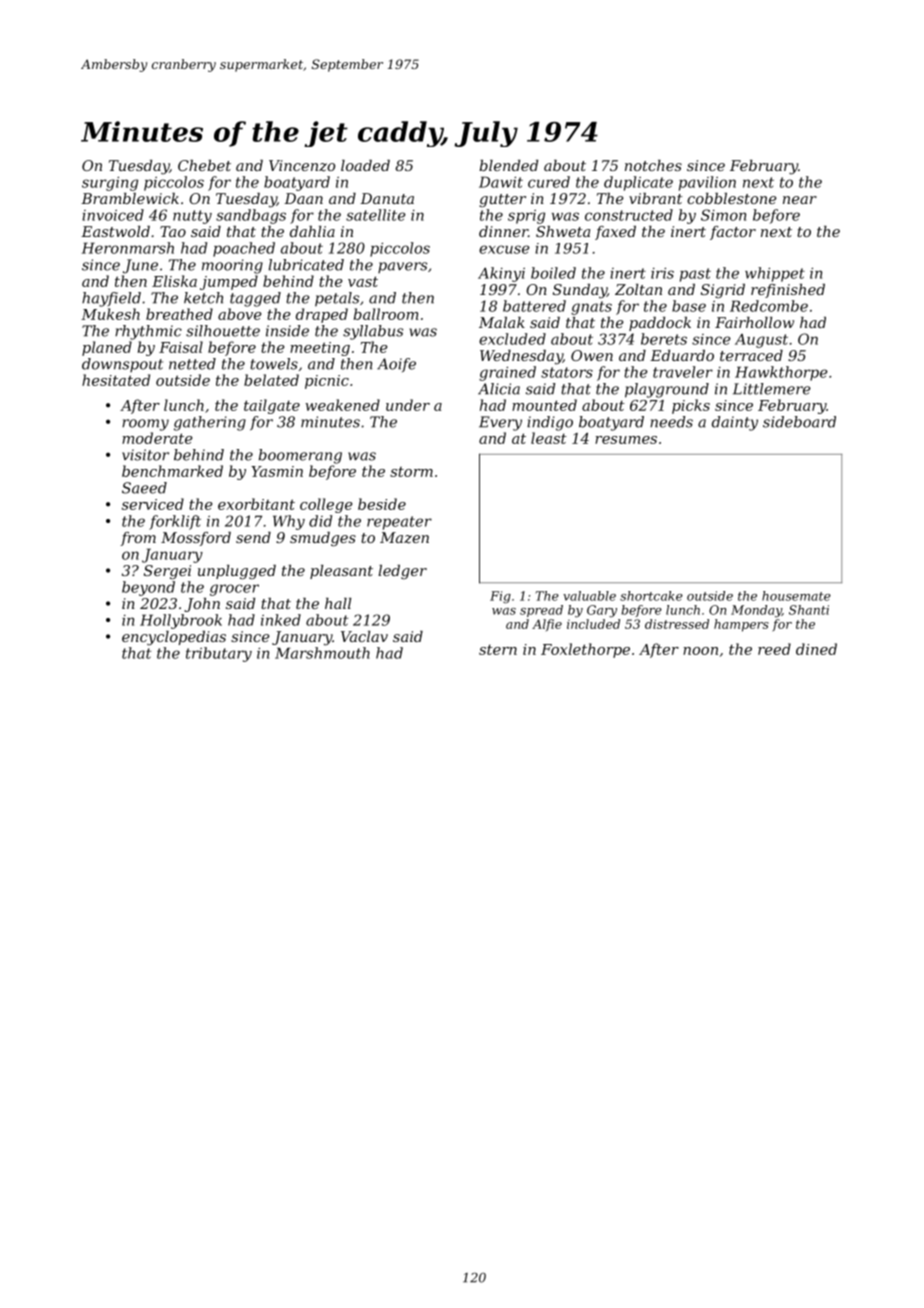 The width and height of the image is (924, 1308). Describe the element at coordinates (626, 440) in the image. I see `resumes` at that location.
